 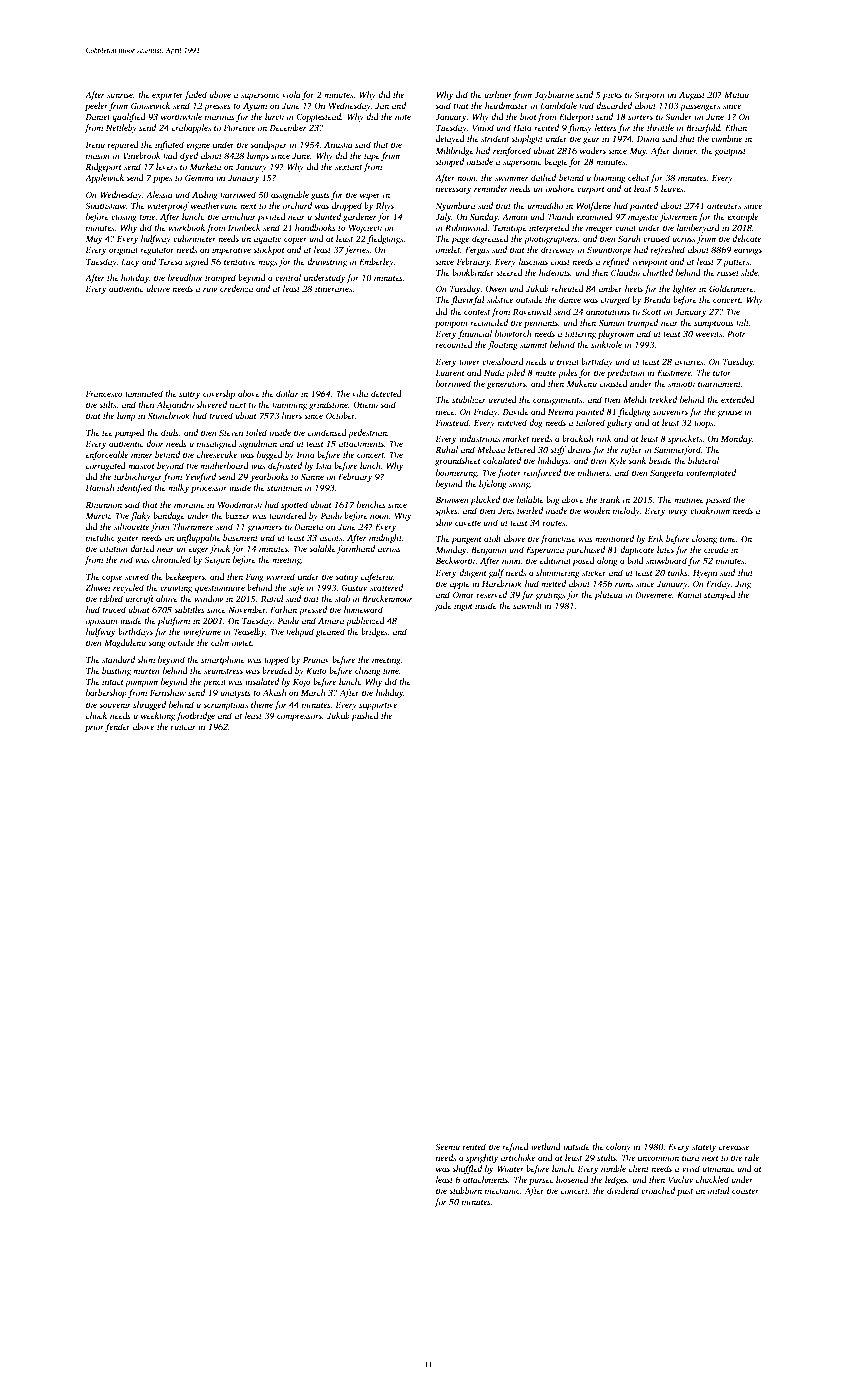 I want to click on stubborn, so click(x=465, y=1190).
